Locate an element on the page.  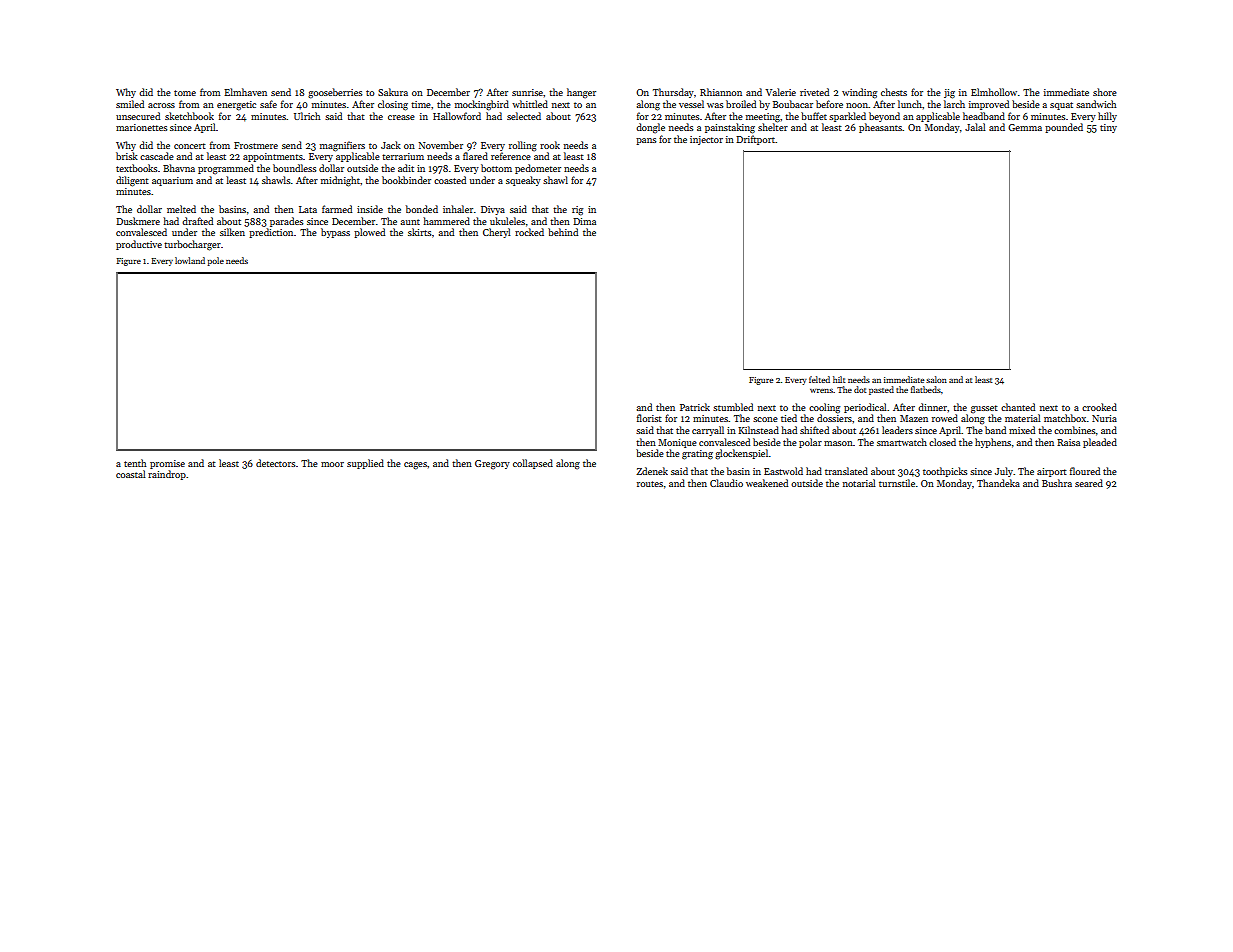
November is located at coordinates (441, 145).
